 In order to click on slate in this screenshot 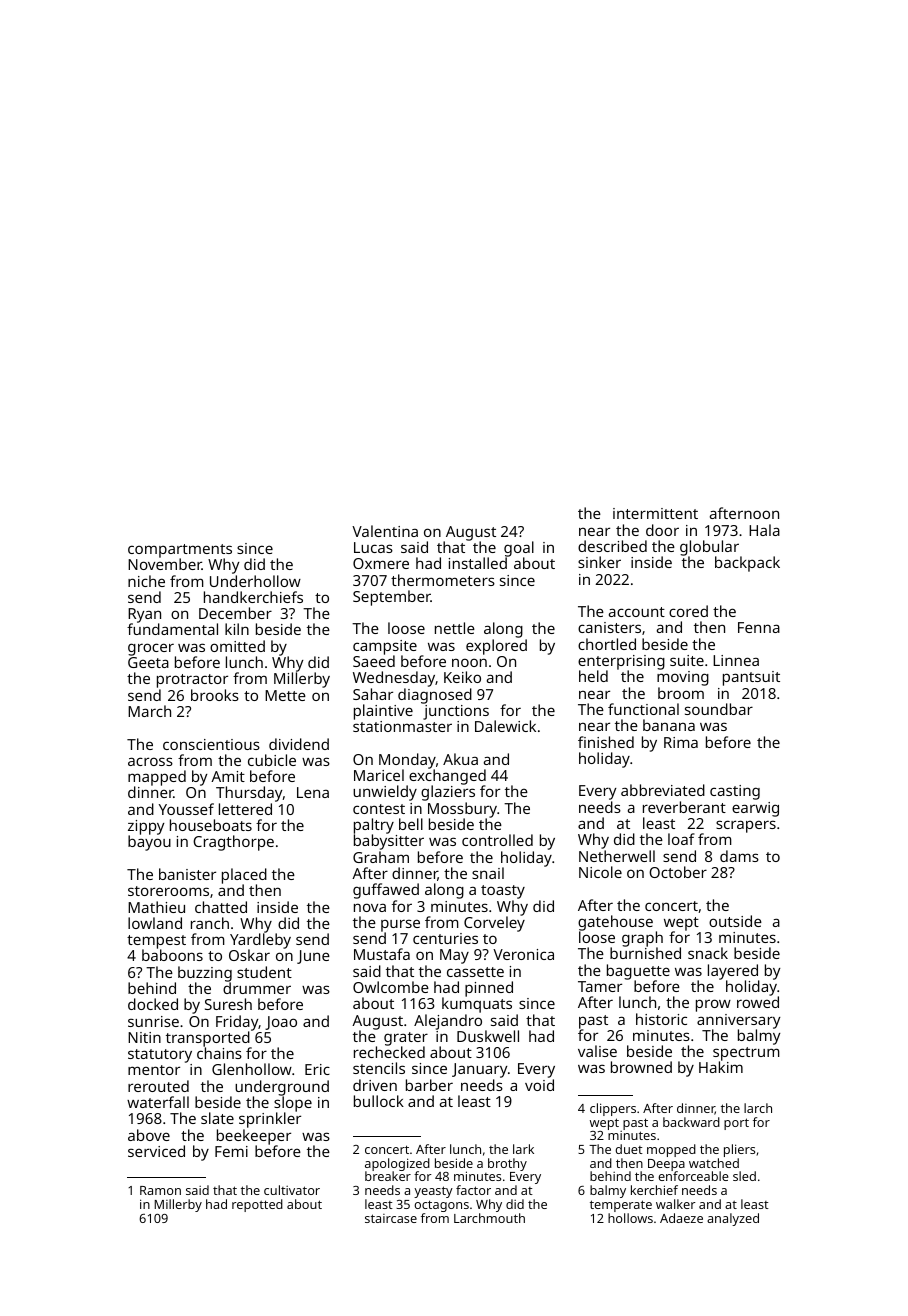, I will do `click(217, 1118)`.
